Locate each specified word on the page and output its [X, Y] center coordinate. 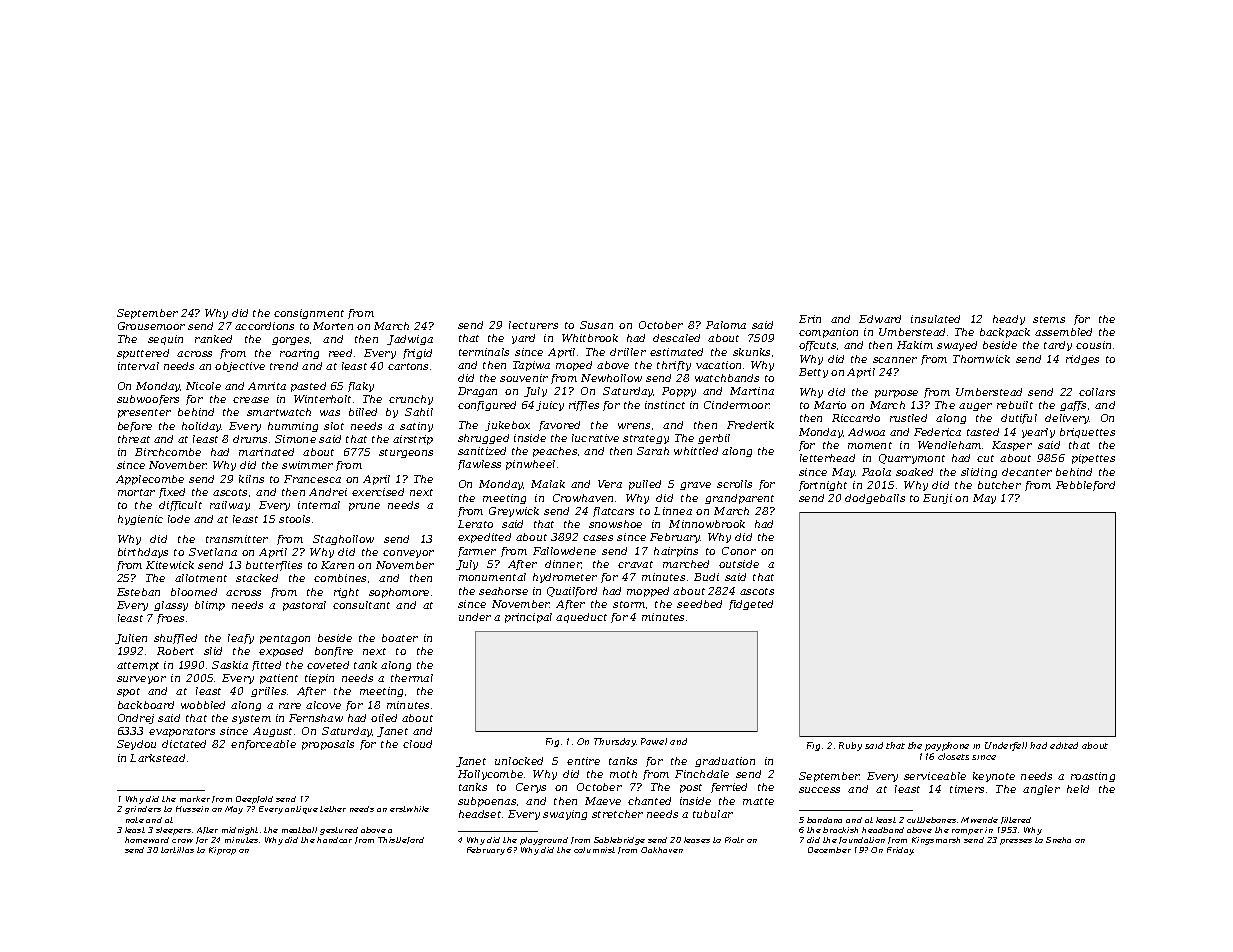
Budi [706, 577]
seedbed [699, 604]
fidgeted [751, 605]
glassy [171, 606]
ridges [1082, 360]
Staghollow [343, 540]
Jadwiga [410, 340]
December [829, 850]
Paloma [726, 325]
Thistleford [401, 840]
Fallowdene [564, 551]
